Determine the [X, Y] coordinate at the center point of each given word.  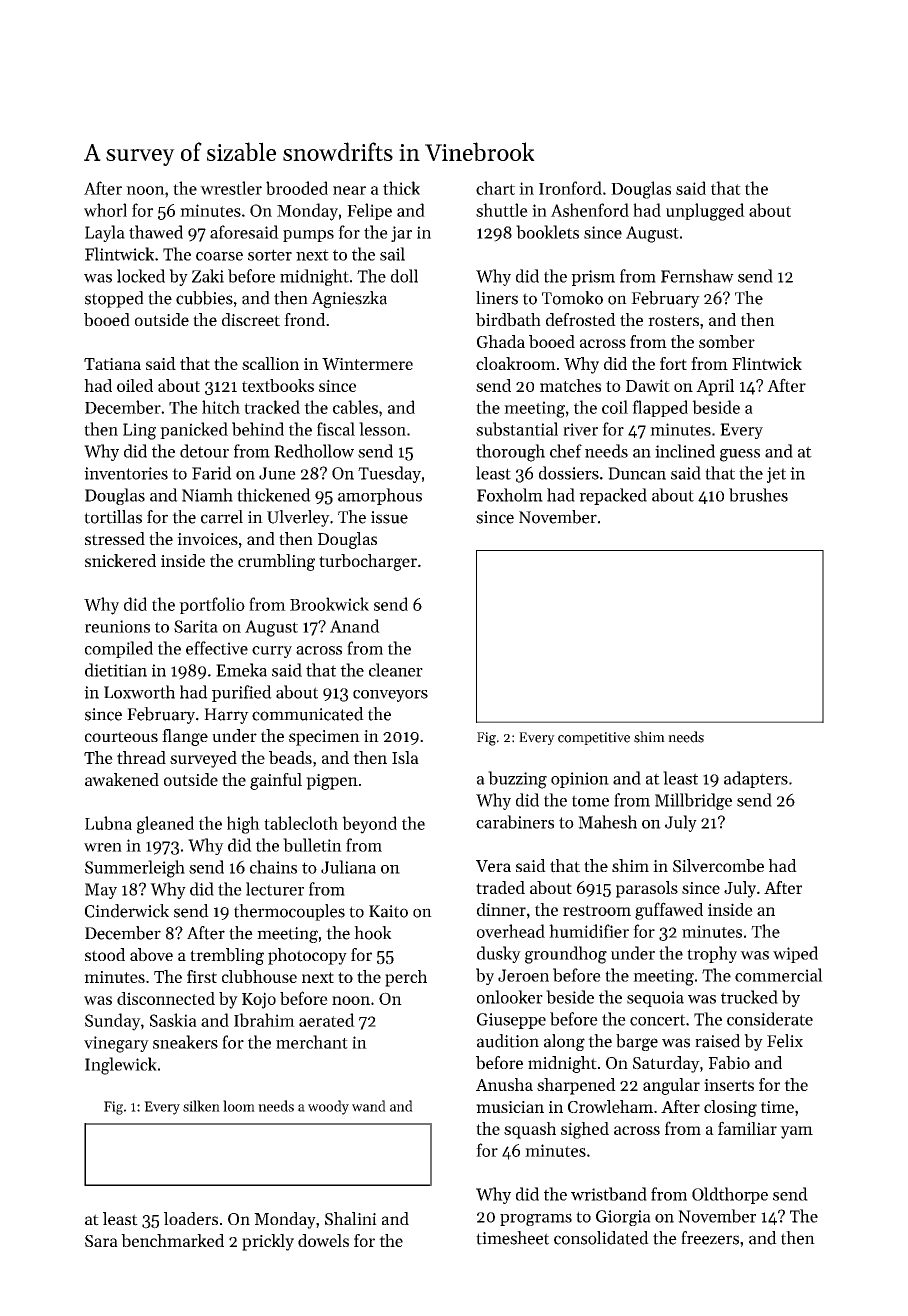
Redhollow [314, 451]
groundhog [566, 955]
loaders [191, 1218]
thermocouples [289, 912]
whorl [105, 210]
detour [204, 451]
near [349, 190]
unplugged [705, 212]
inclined [685, 451]
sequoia [655, 999]
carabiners [515, 822]
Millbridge [693, 801]
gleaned [165, 825]
